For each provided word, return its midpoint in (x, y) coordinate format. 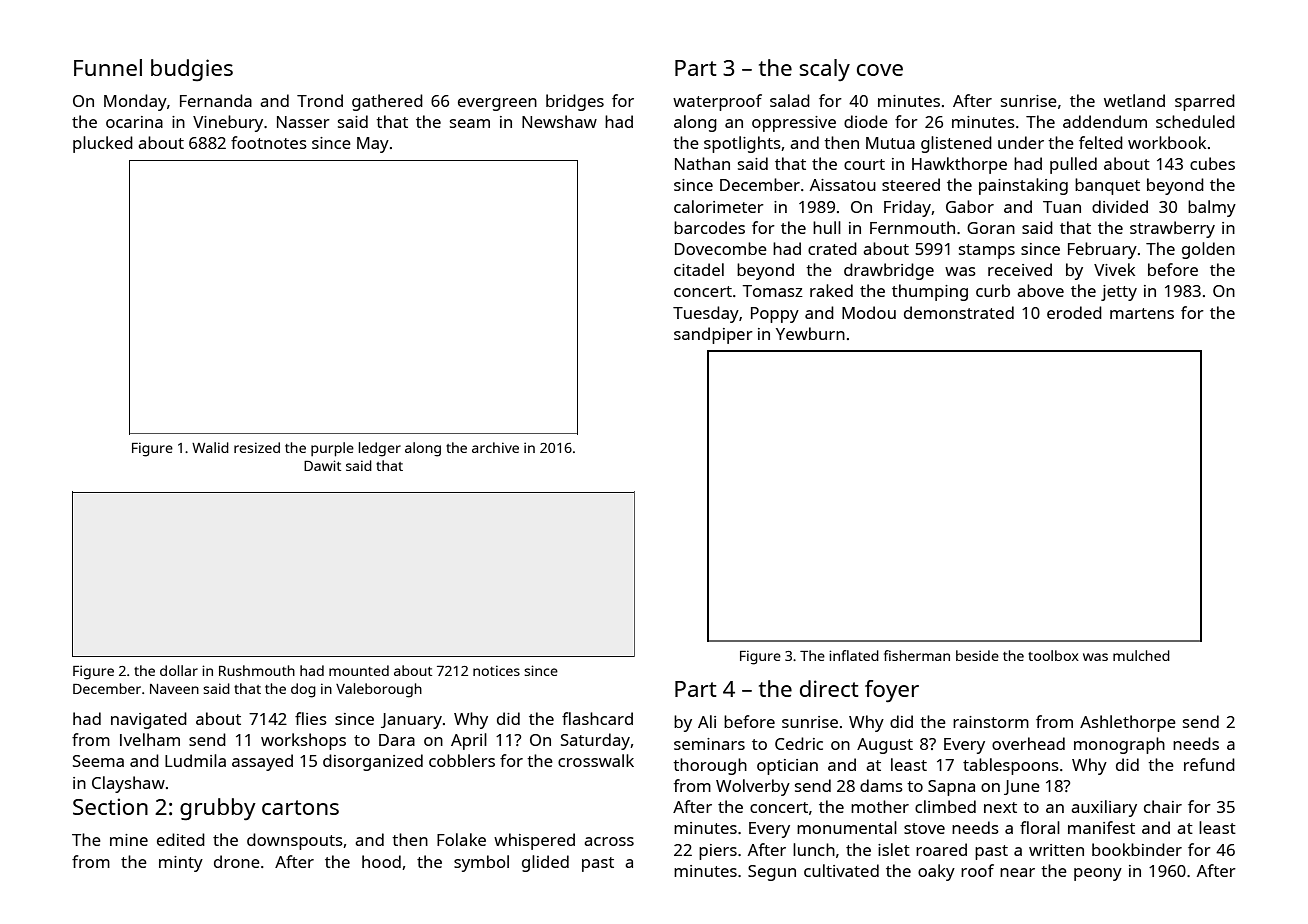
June (1022, 787)
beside (977, 655)
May (373, 145)
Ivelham (150, 739)
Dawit (322, 465)
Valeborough (379, 690)
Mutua (890, 143)
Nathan (702, 163)
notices (496, 670)
